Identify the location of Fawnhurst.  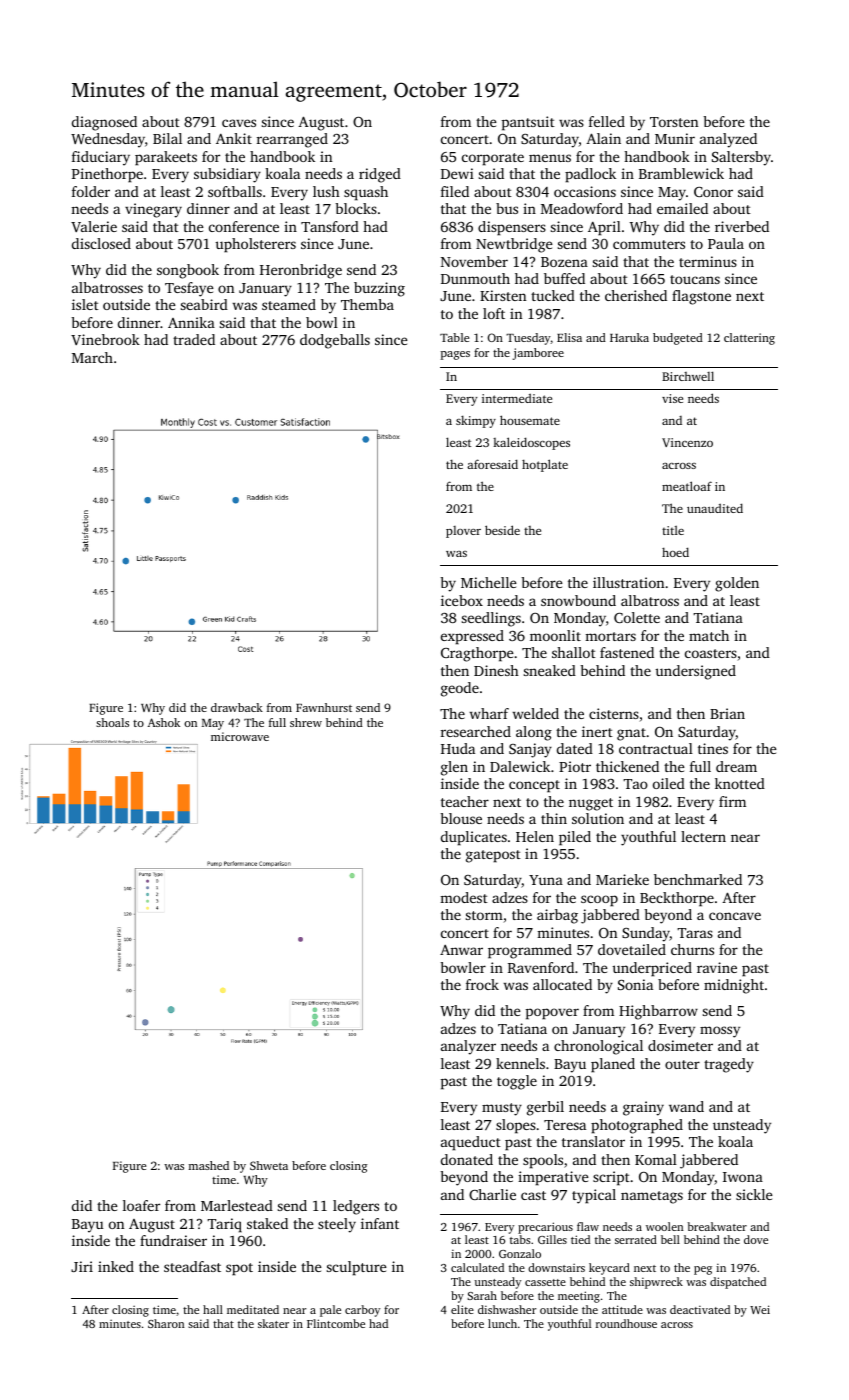
(324, 707).
